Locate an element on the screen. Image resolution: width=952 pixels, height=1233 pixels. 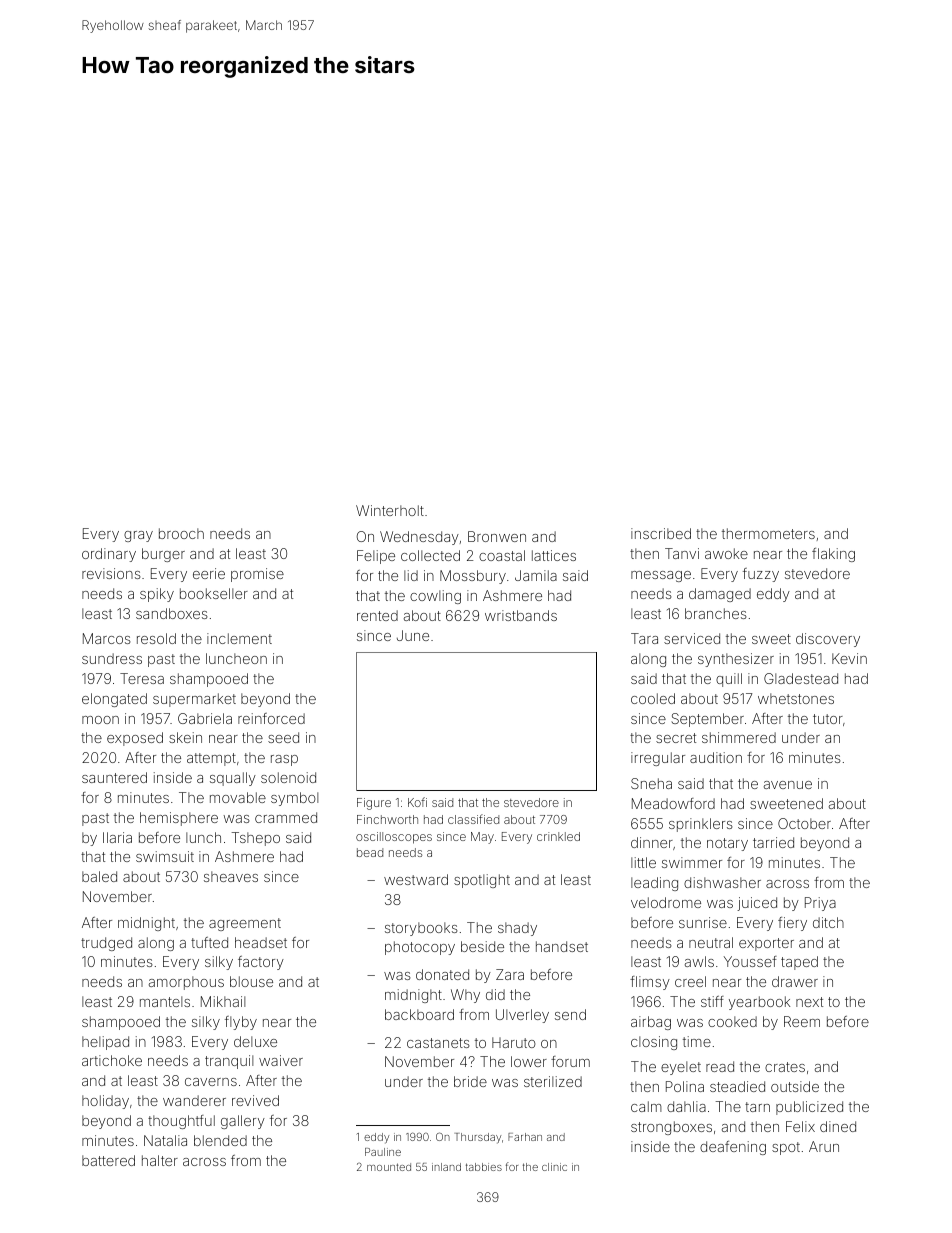
swimmer is located at coordinates (692, 862).
